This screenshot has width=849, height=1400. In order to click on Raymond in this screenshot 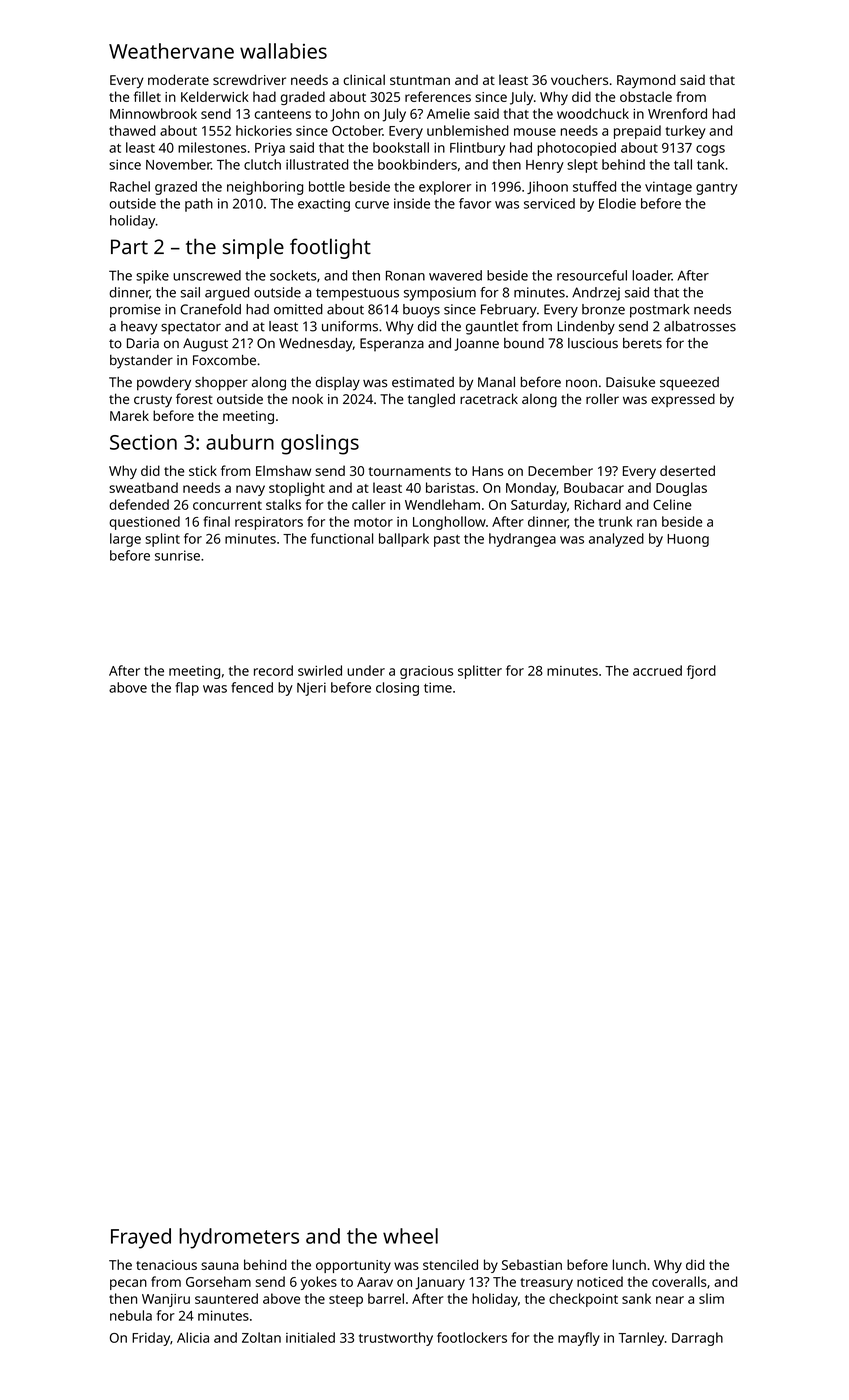, I will do `click(646, 81)`.
